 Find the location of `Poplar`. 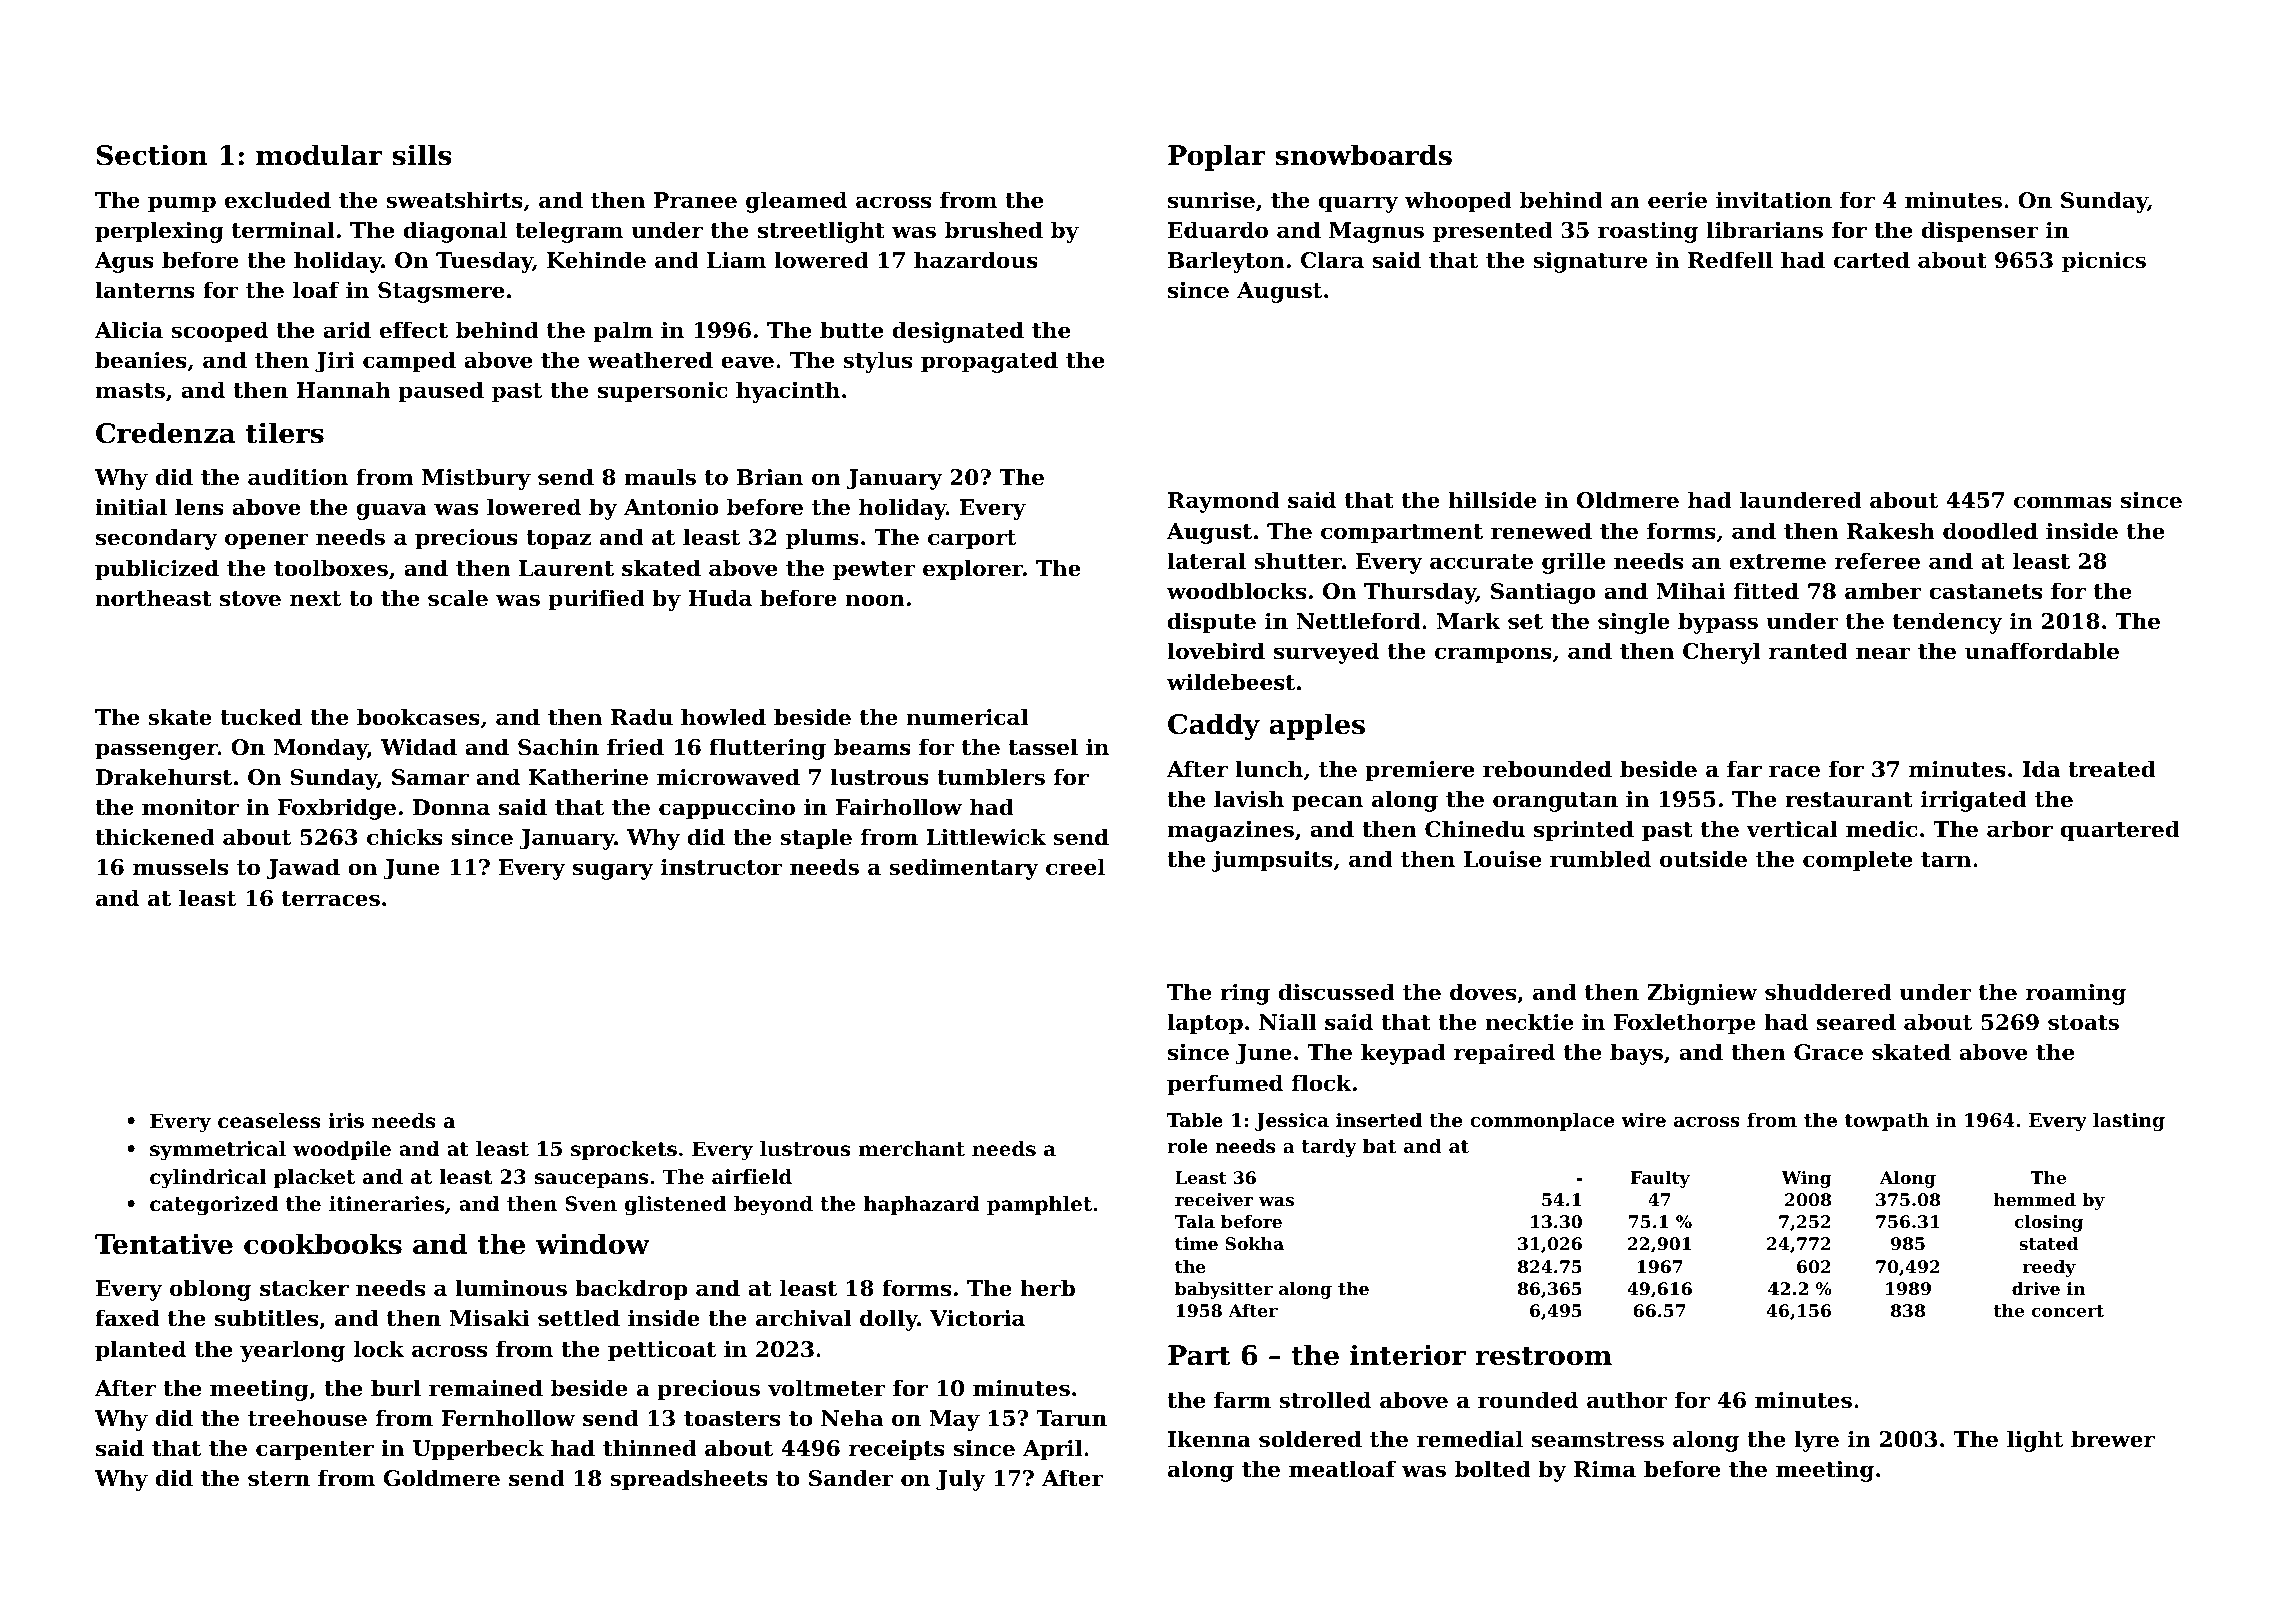

Poplar is located at coordinates (1217, 157).
